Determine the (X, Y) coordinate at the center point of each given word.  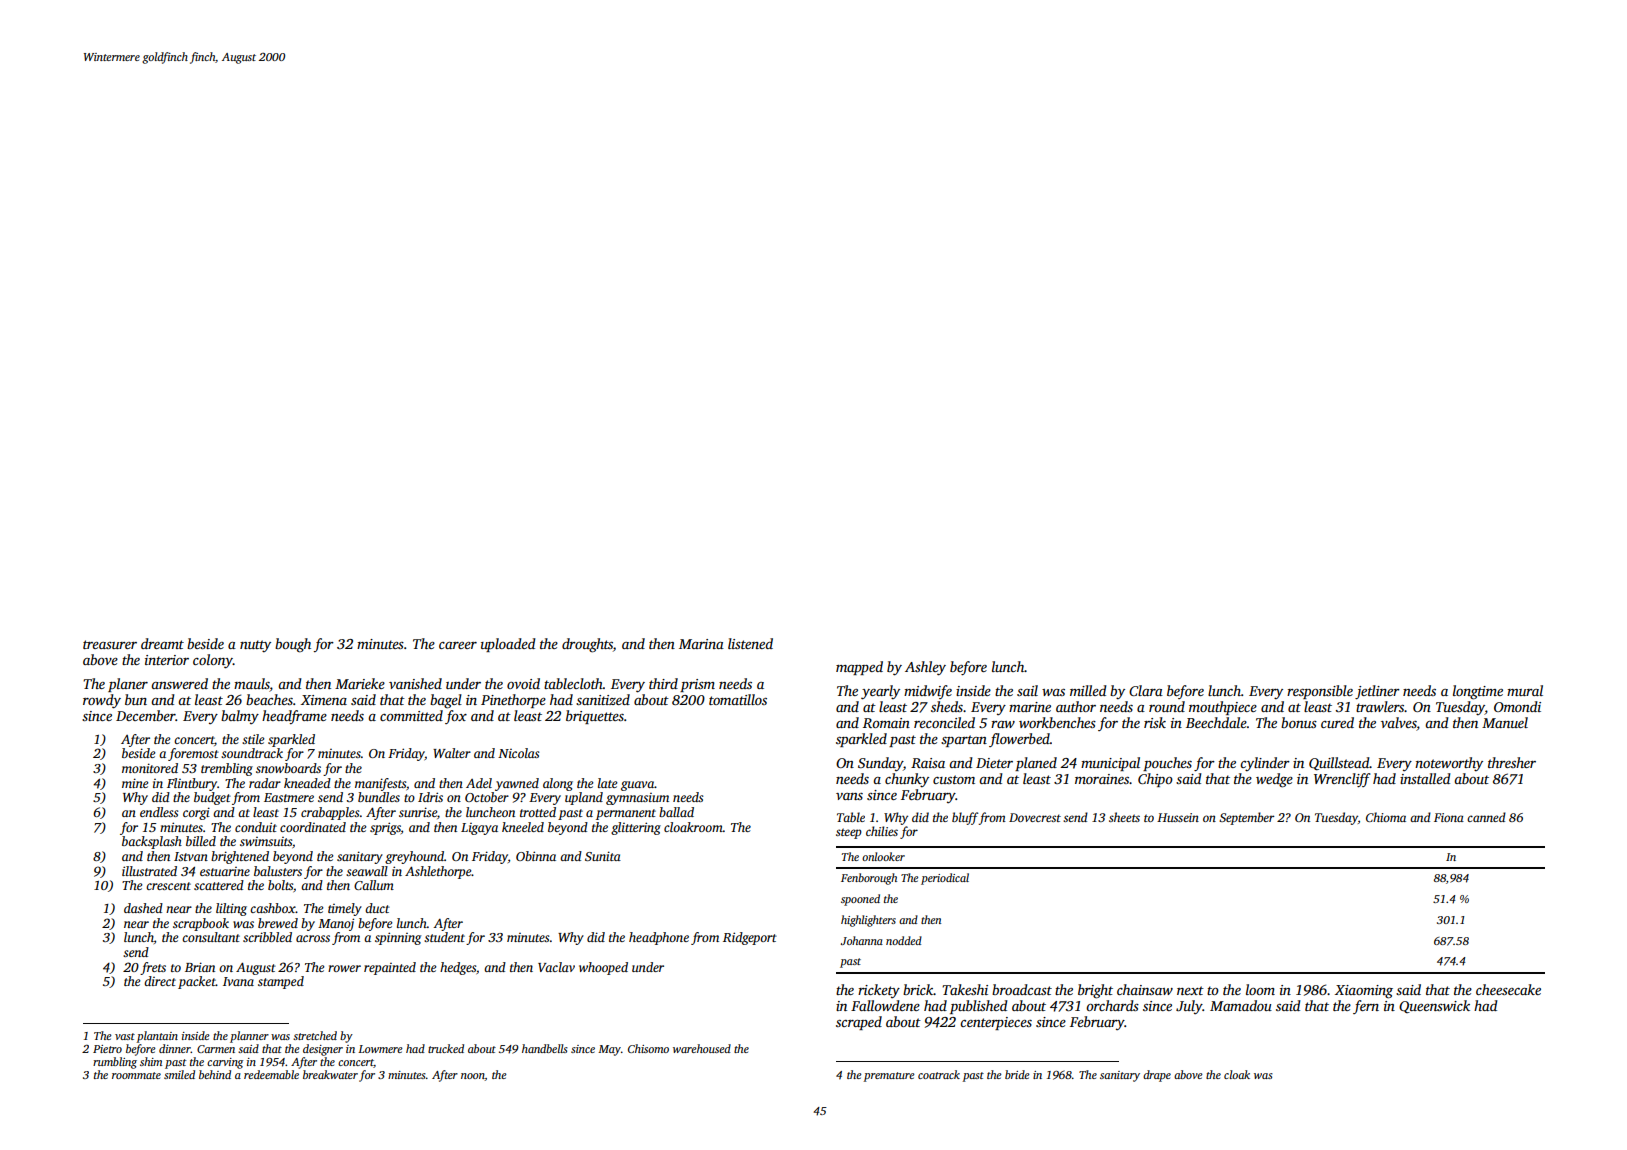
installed (1425, 778)
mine (135, 783)
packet (197, 982)
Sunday (880, 764)
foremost (193, 754)
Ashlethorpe (438, 872)
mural (1525, 690)
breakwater (330, 1074)
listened (750, 643)
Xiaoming (1364, 992)
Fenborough (869, 879)
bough (293, 645)
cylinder (1265, 764)
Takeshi (965, 989)
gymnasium (637, 799)
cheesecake (1508, 989)
